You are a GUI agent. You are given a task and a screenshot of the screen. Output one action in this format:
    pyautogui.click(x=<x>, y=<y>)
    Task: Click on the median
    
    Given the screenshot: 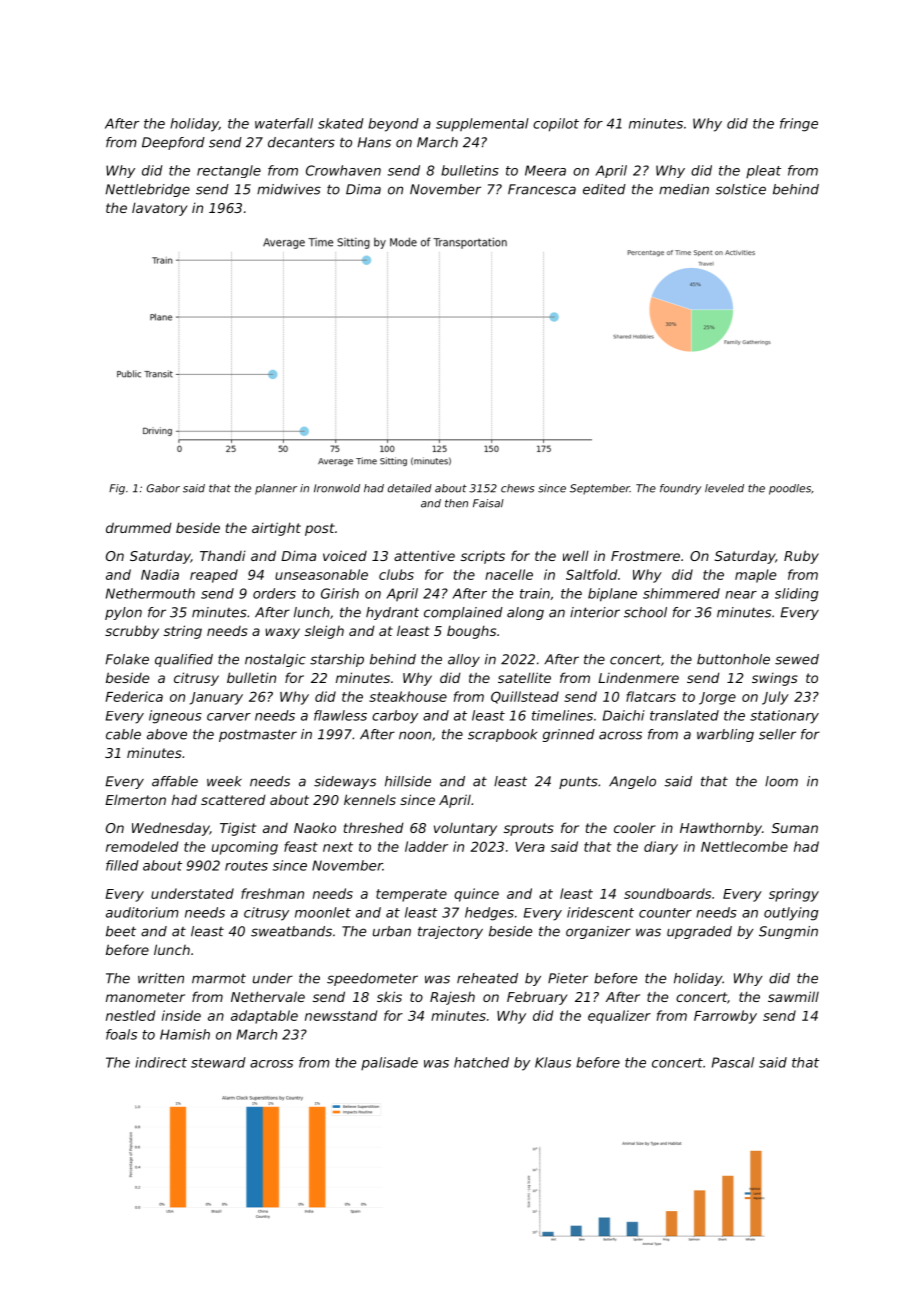 What is the action you would take?
    pyautogui.click(x=684, y=189)
